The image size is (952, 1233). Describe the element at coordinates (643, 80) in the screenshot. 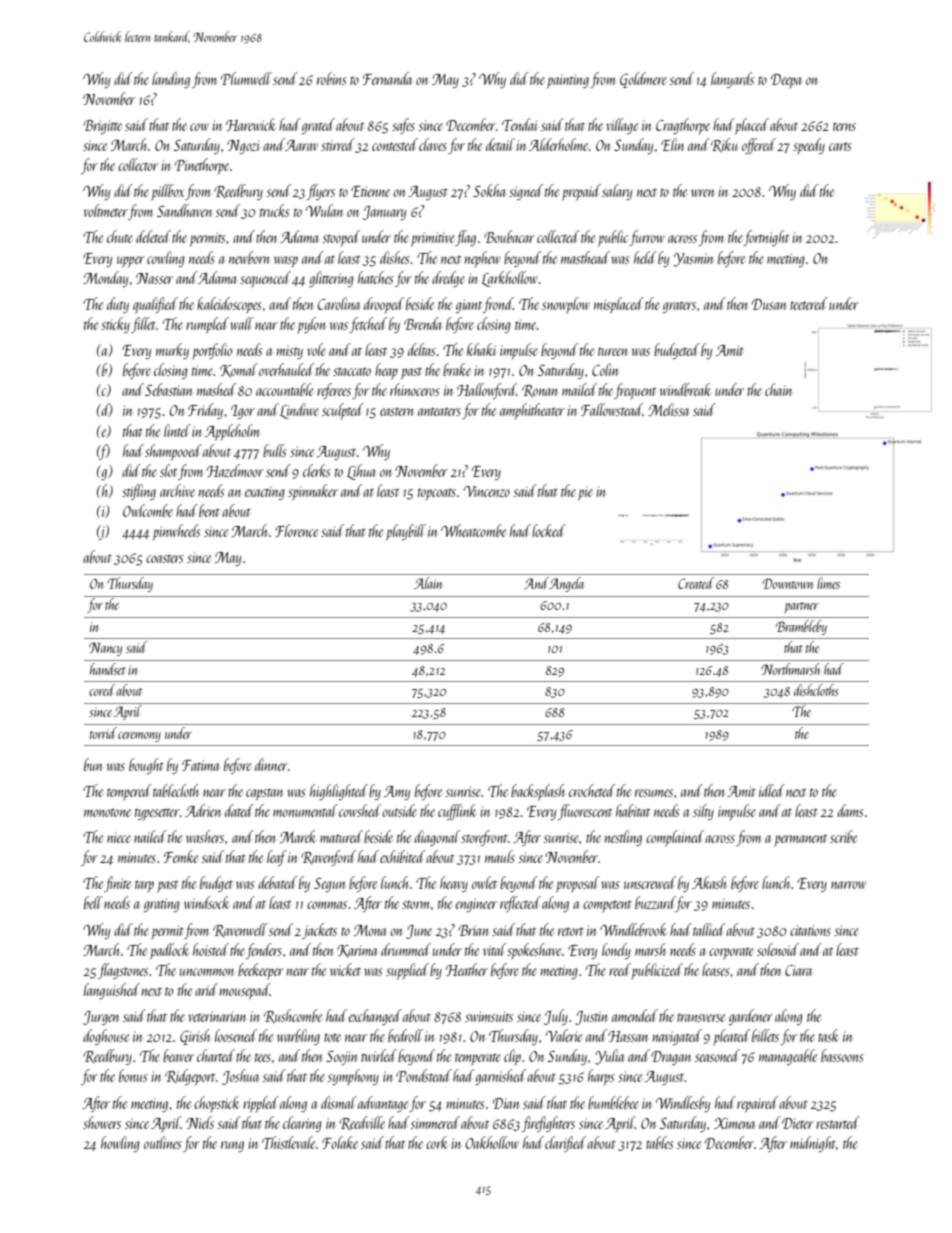

I see `Goldmere` at that location.
